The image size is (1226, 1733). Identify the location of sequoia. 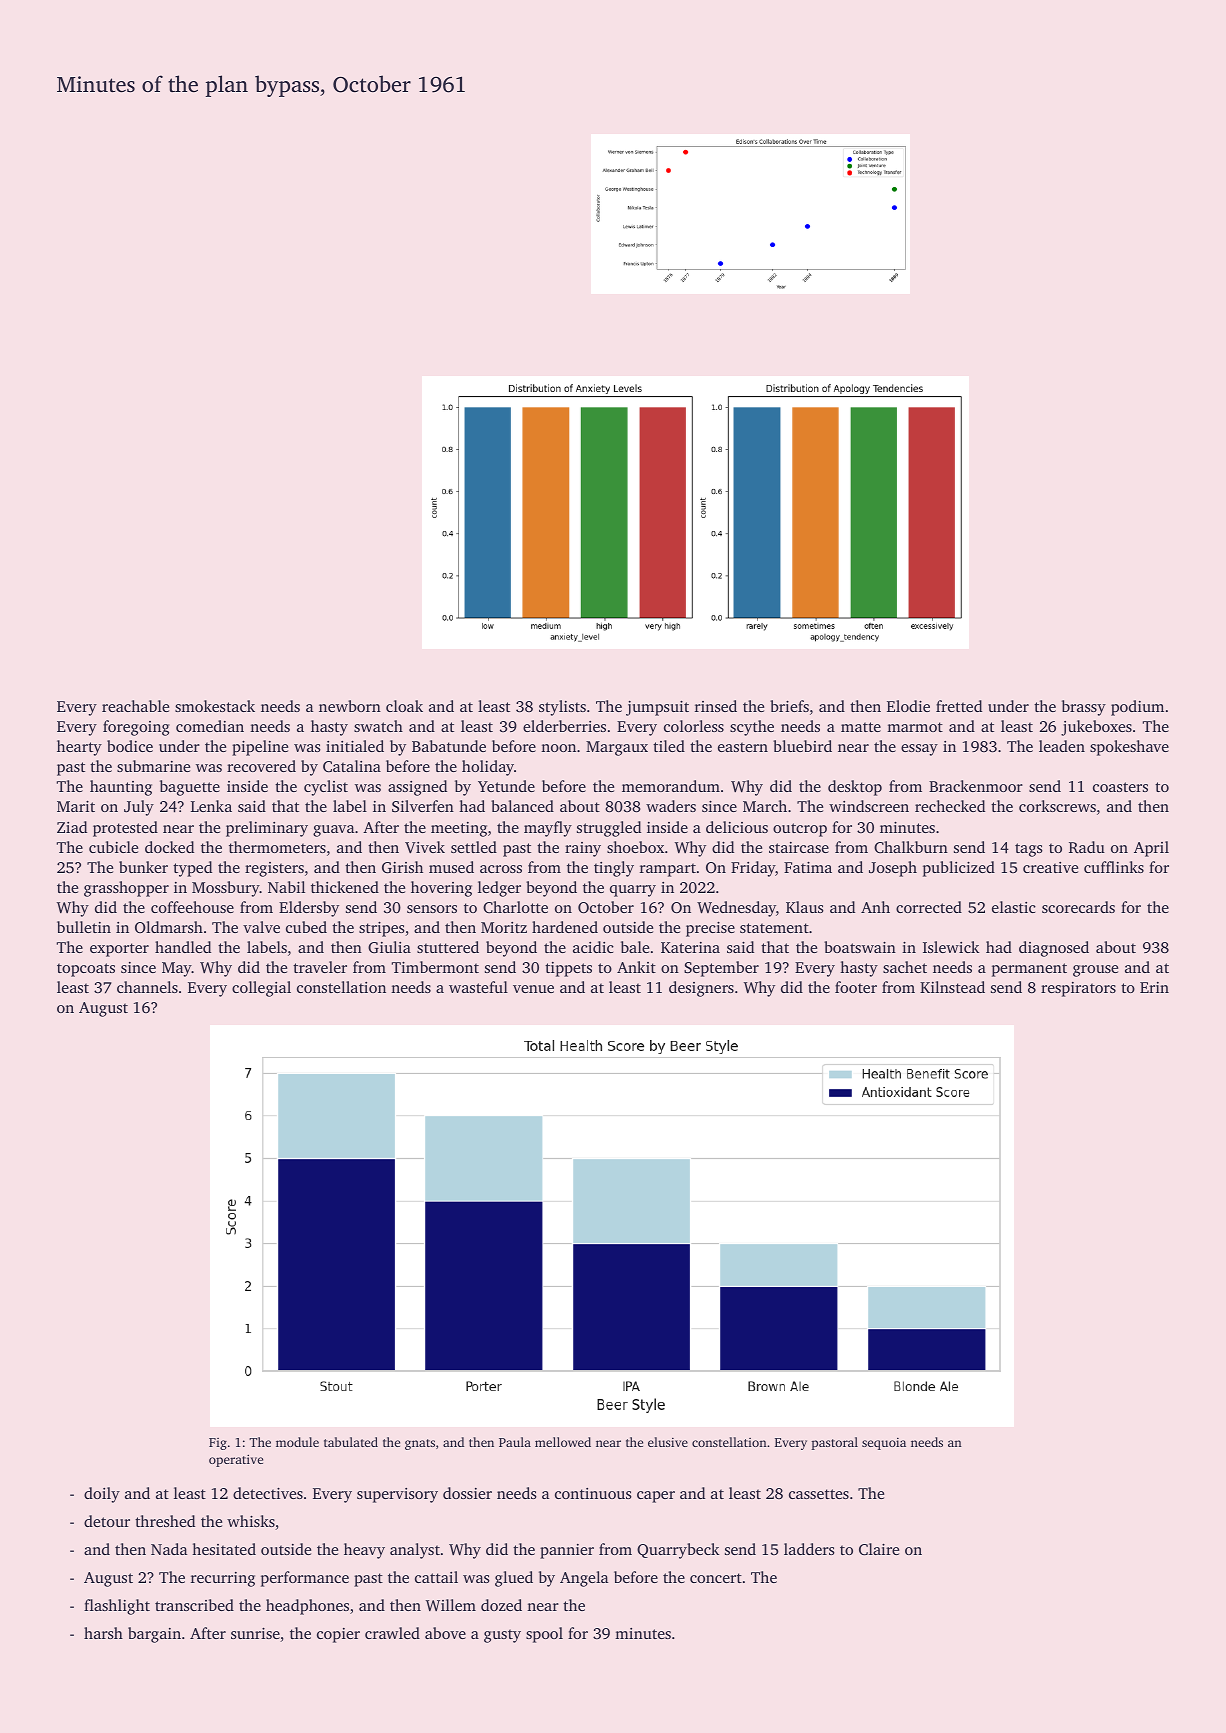
(884, 1444).
